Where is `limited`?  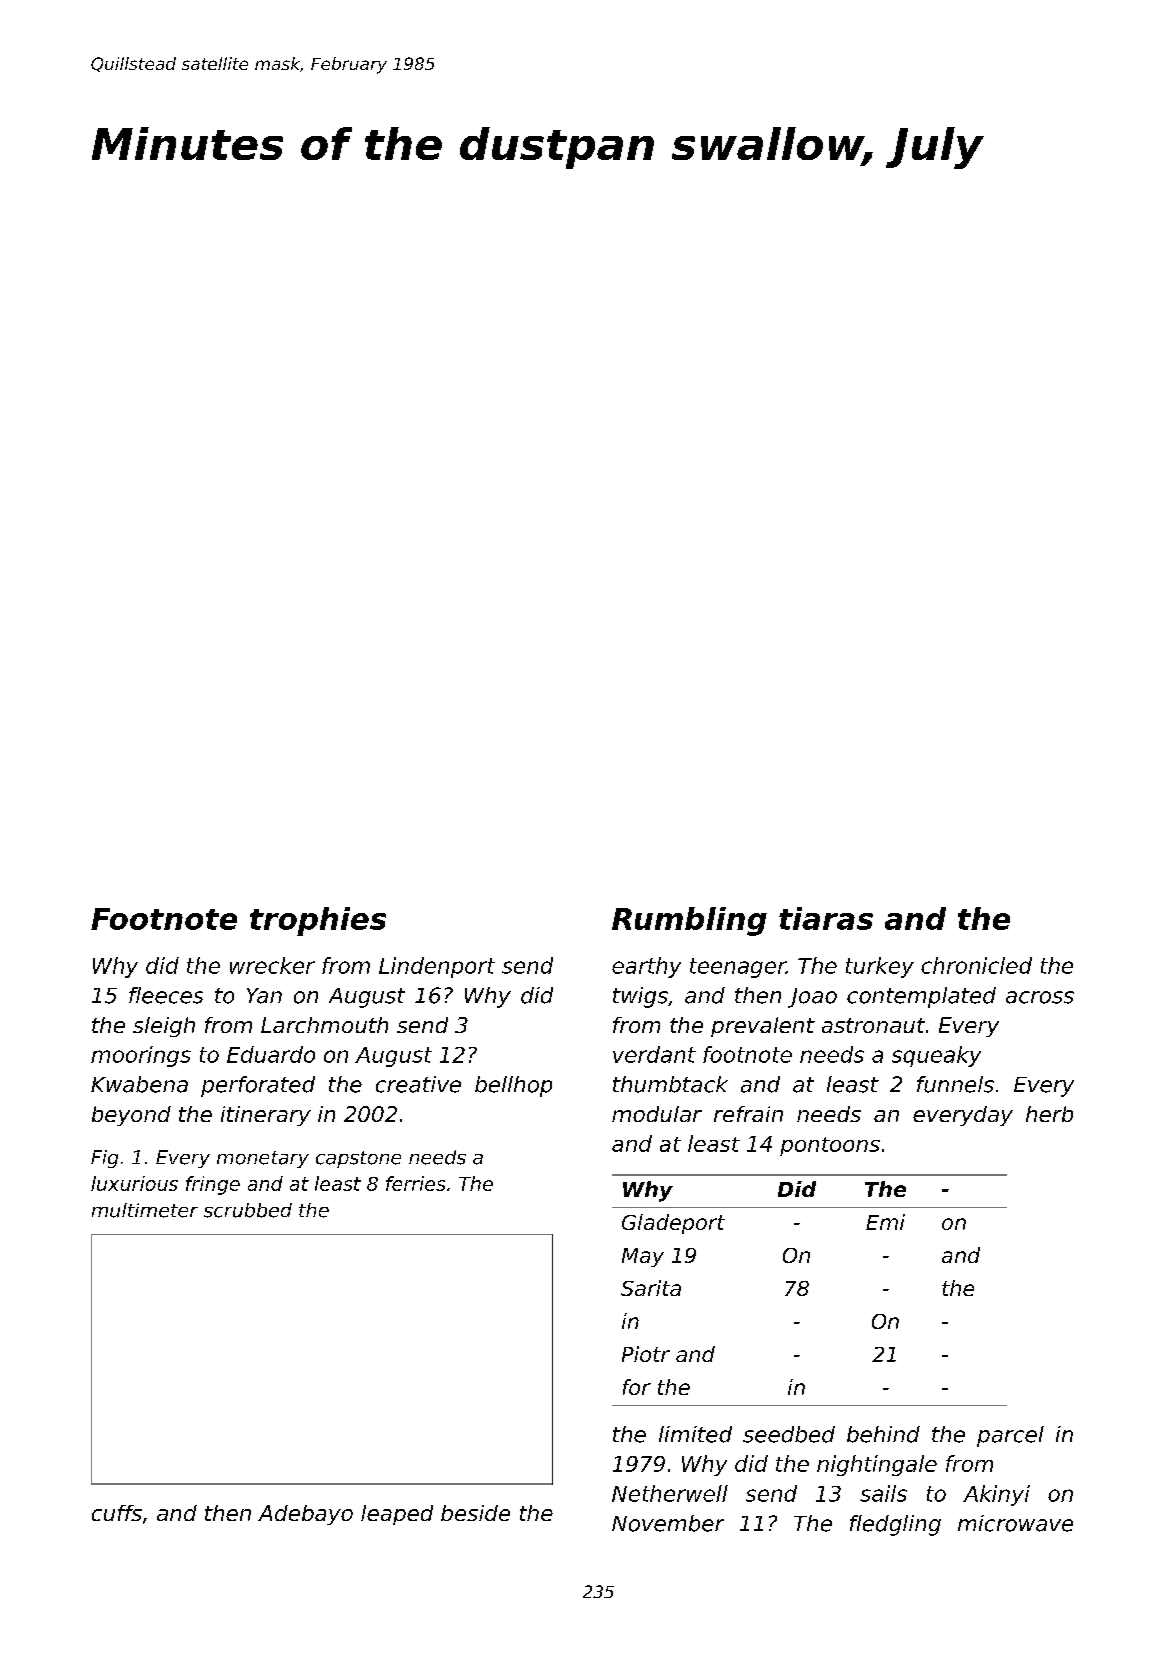 limited is located at coordinates (695, 1434).
